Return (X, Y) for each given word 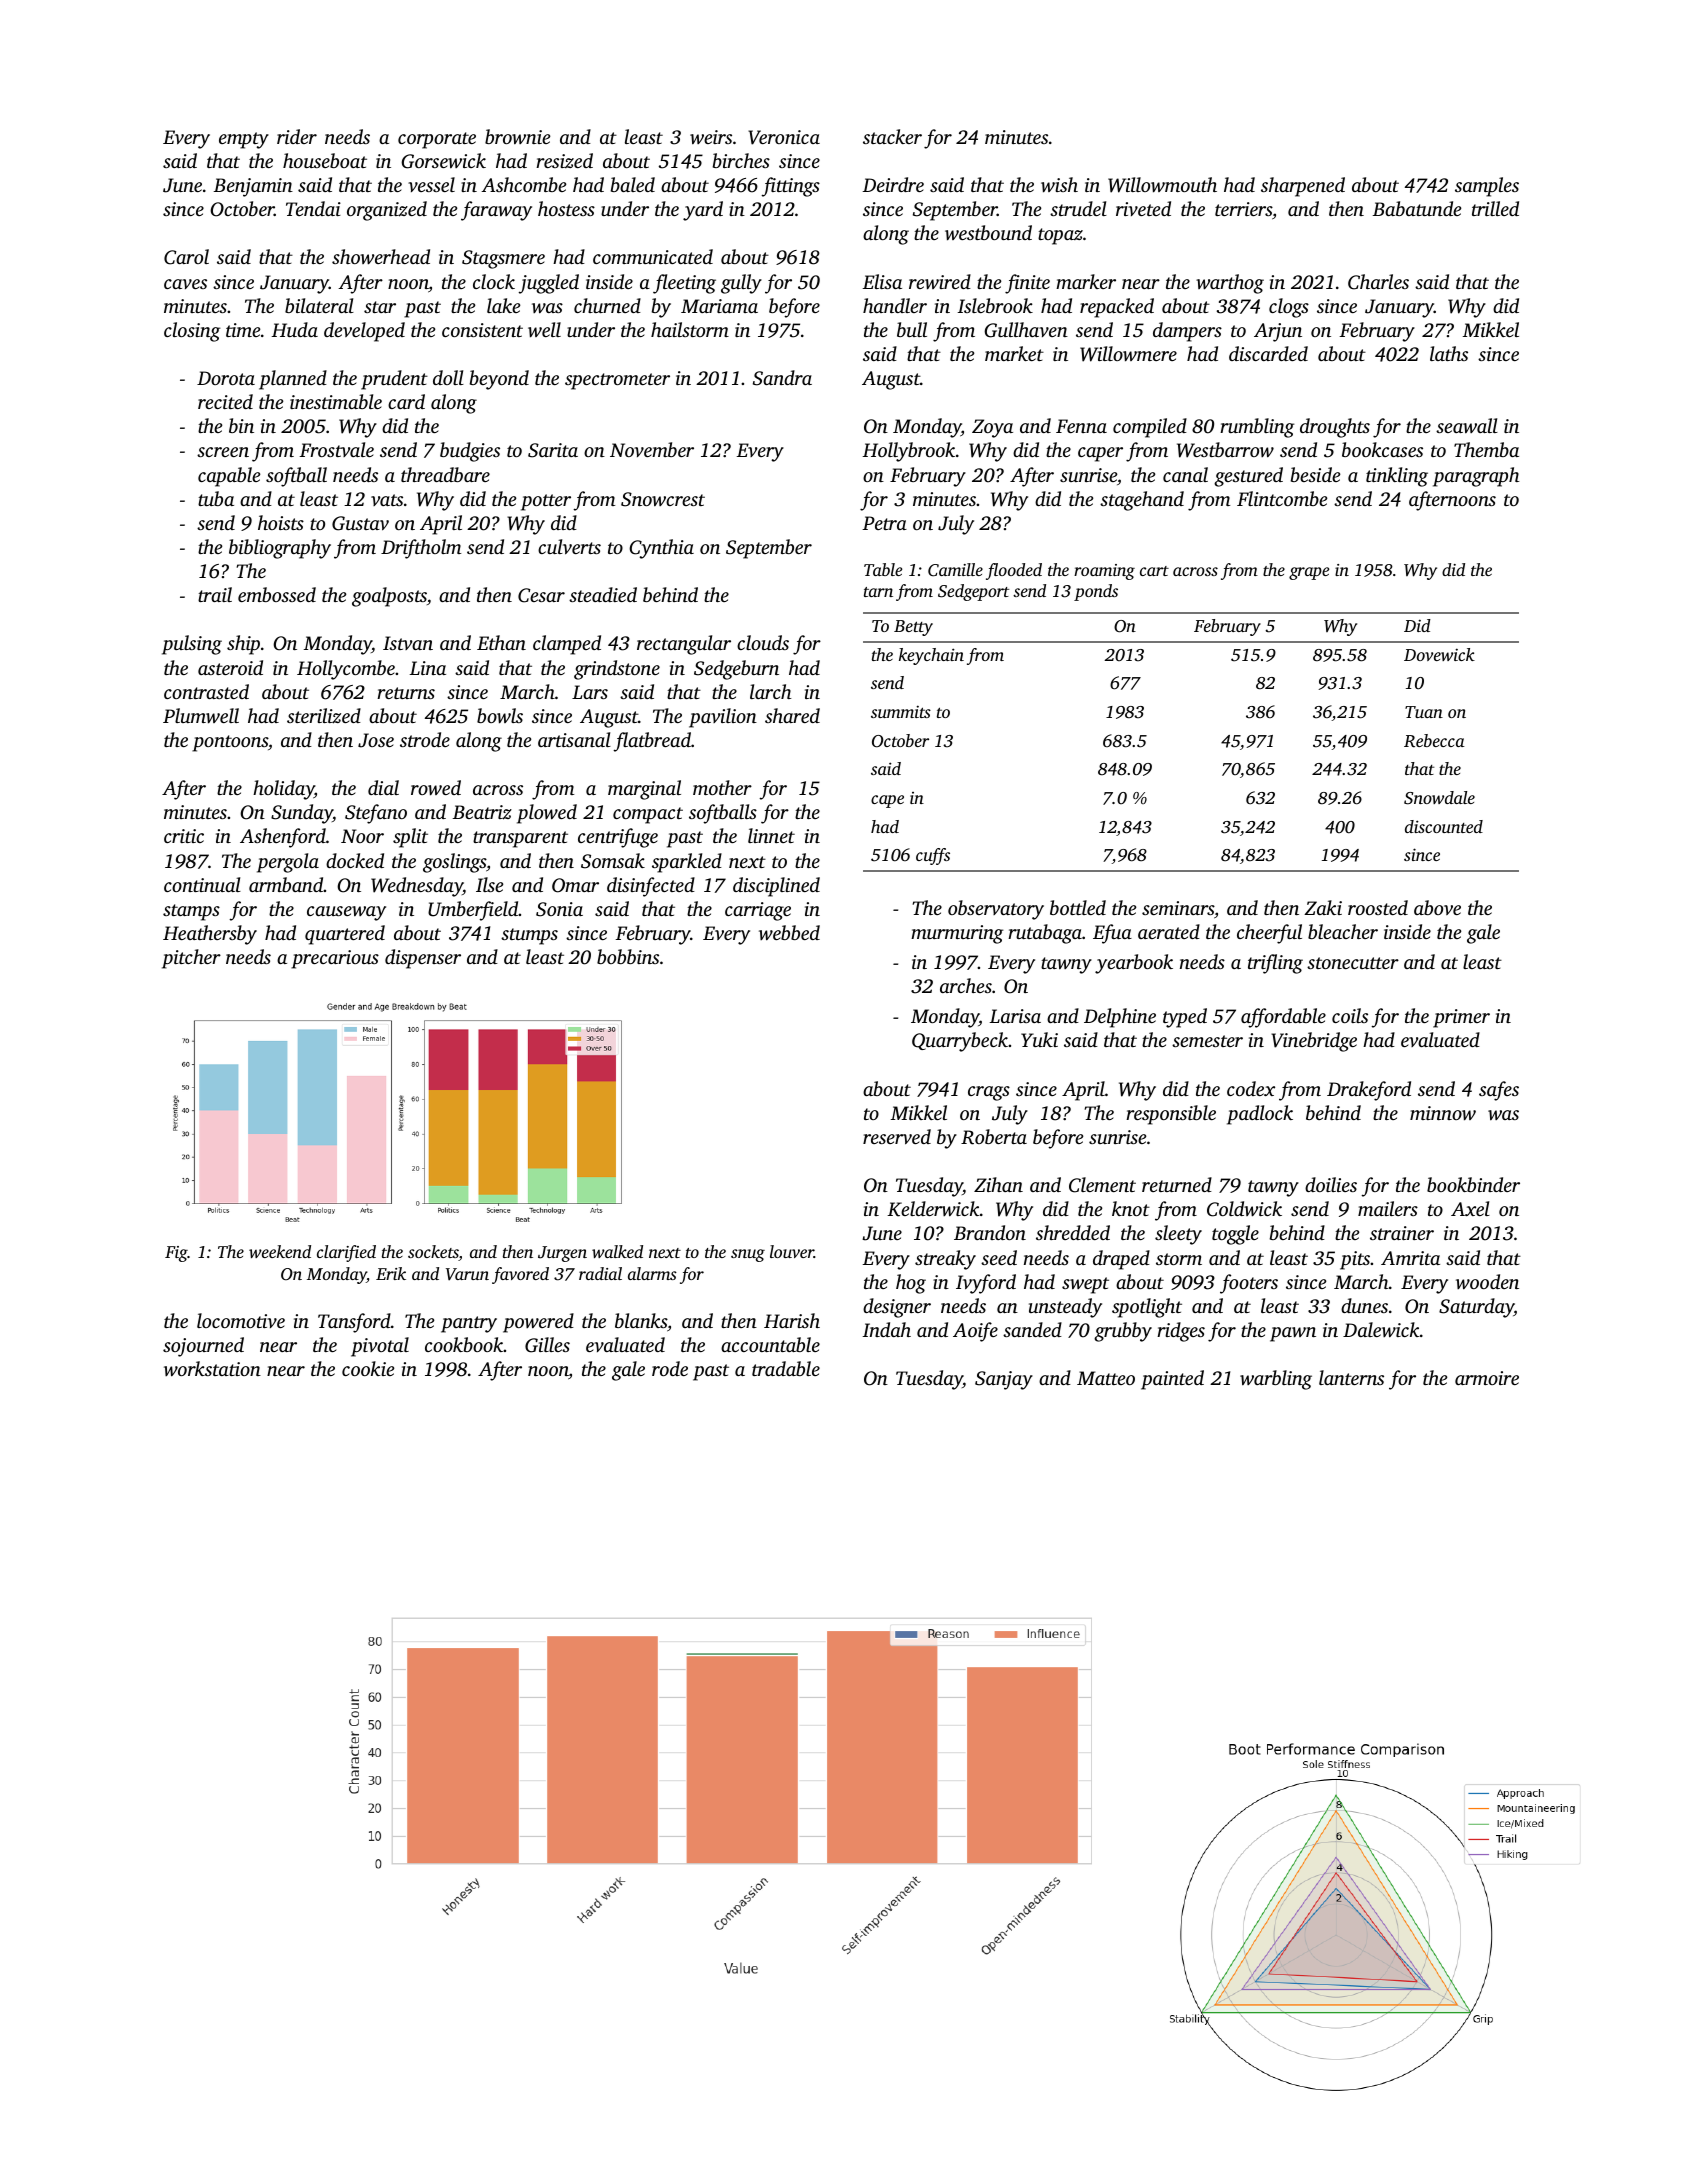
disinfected (651, 887)
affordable (1283, 1018)
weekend (280, 1251)
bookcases (1382, 449)
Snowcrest (663, 499)
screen (223, 452)
